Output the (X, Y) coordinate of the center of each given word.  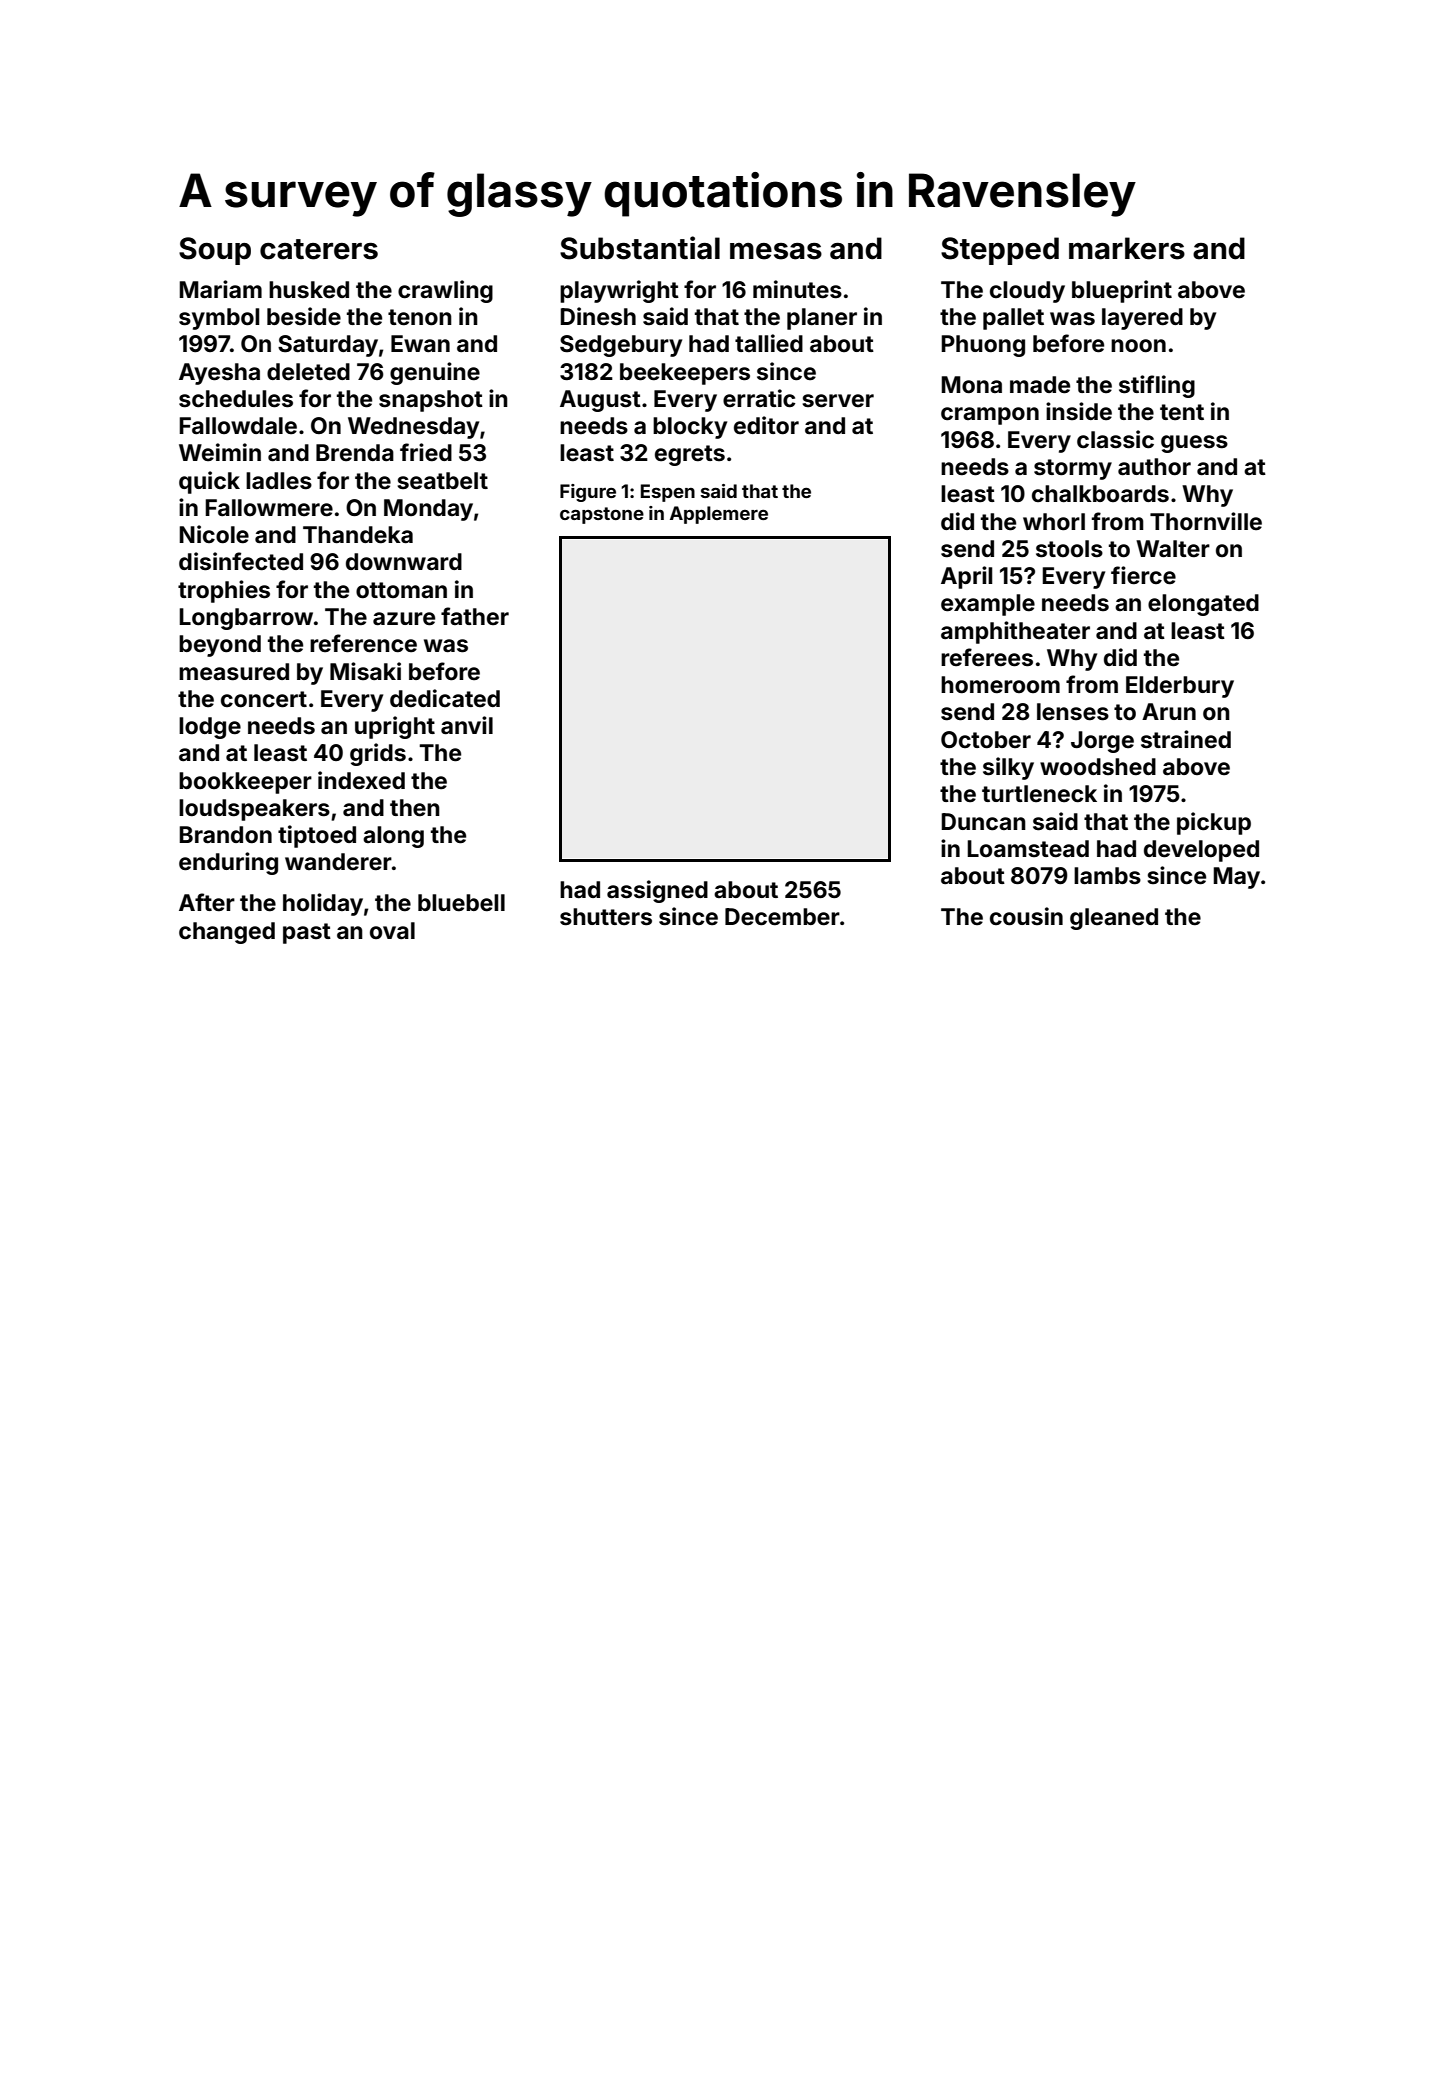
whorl (1054, 522)
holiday (323, 904)
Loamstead (1028, 849)
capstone (602, 515)
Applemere (719, 515)
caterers (319, 249)
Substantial (640, 248)
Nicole (214, 534)
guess (1194, 444)
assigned (657, 891)
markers (1127, 248)
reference (363, 643)
